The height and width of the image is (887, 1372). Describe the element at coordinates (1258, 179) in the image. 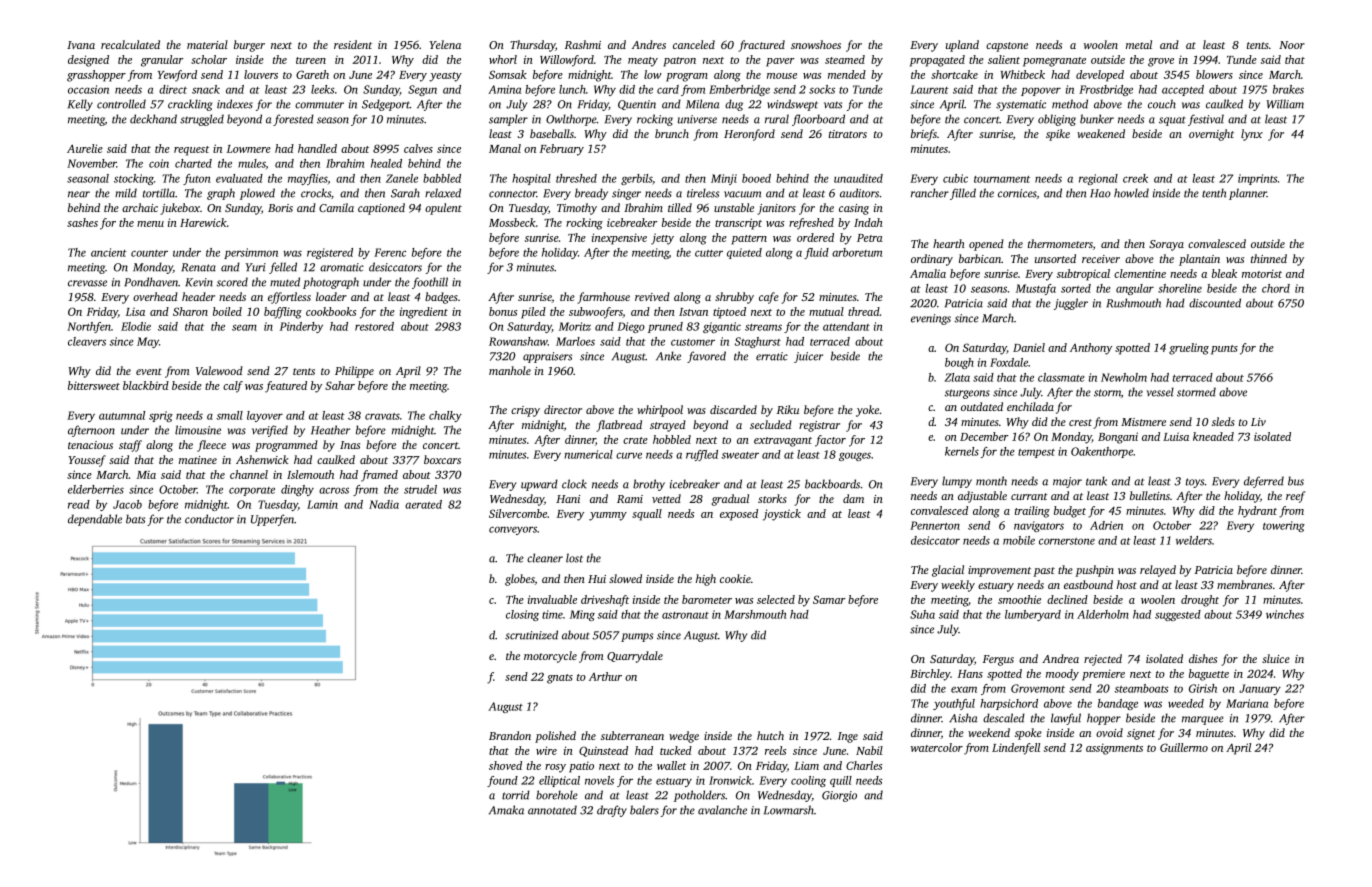

I see `imprints` at that location.
